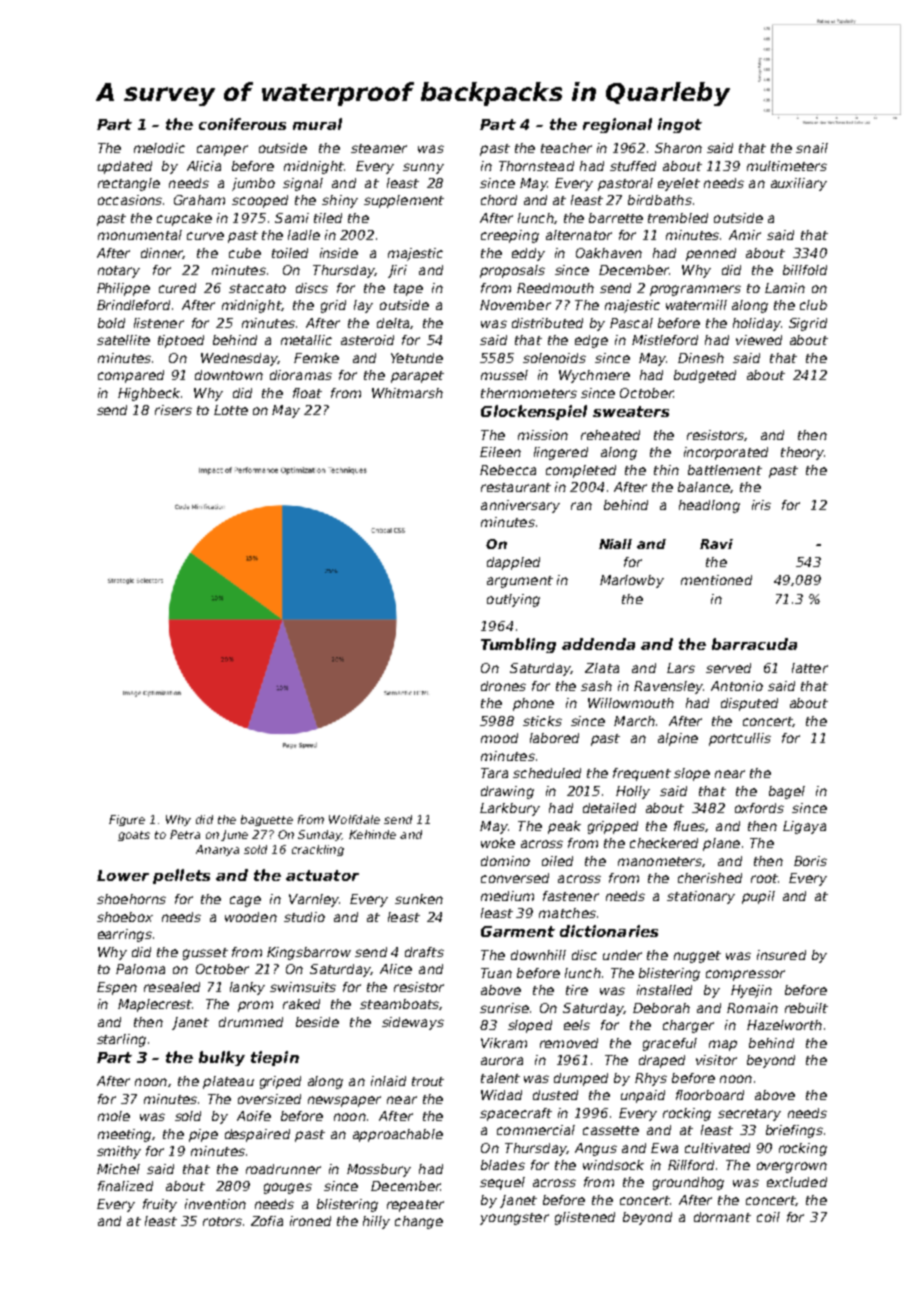 Image resolution: width=924 pixels, height=1314 pixels. What do you see at coordinates (424, 952) in the image?
I see `drafts` at bounding box center [424, 952].
